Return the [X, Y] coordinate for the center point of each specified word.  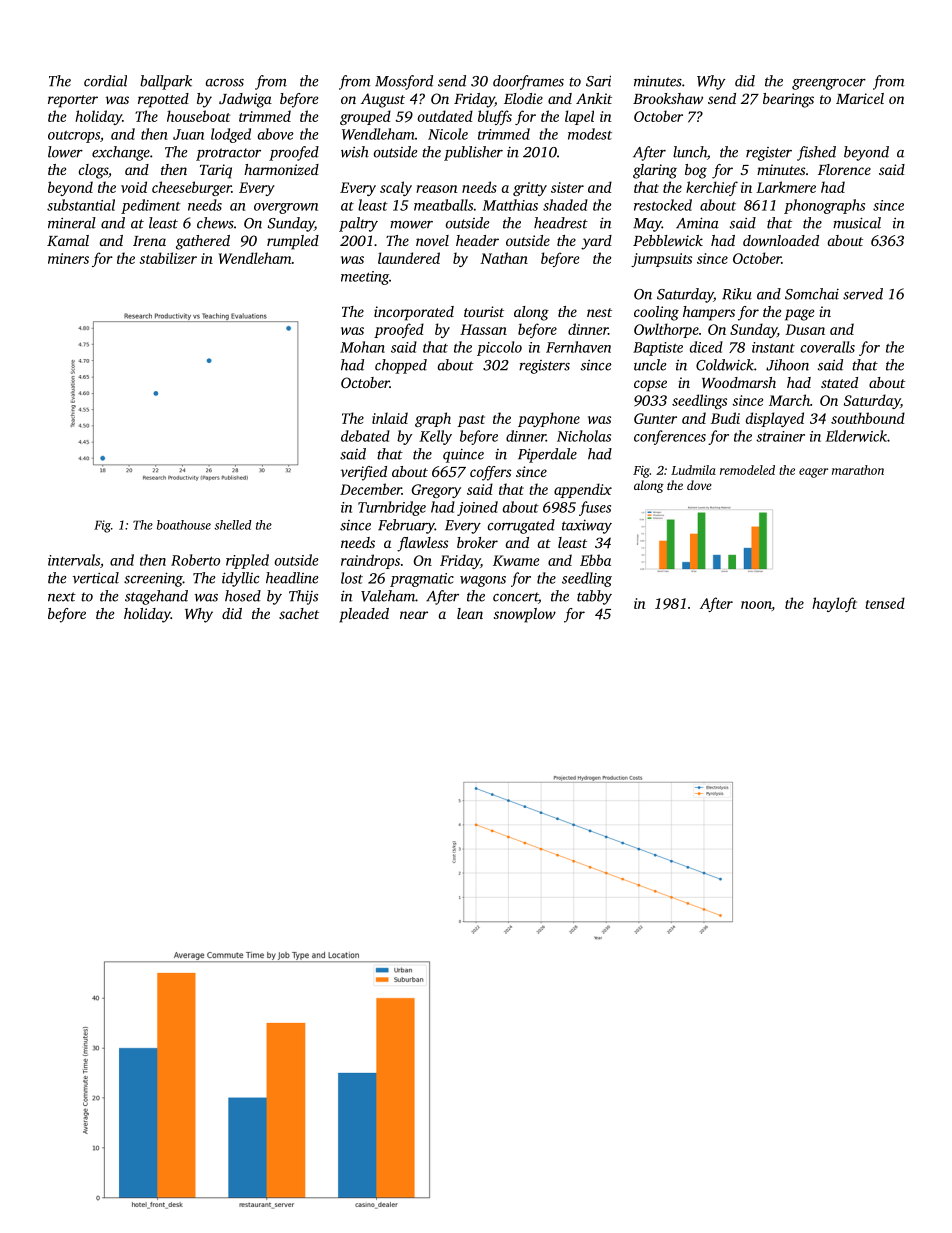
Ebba [595, 560]
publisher [473, 153]
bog [696, 171]
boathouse [184, 525]
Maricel [860, 98]
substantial [81, 205]
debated [365, 436]
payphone [549, 419]
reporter [73, 101]
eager [813, 473]
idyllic [240, 579]
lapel [579, 117]
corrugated [521, 526]
